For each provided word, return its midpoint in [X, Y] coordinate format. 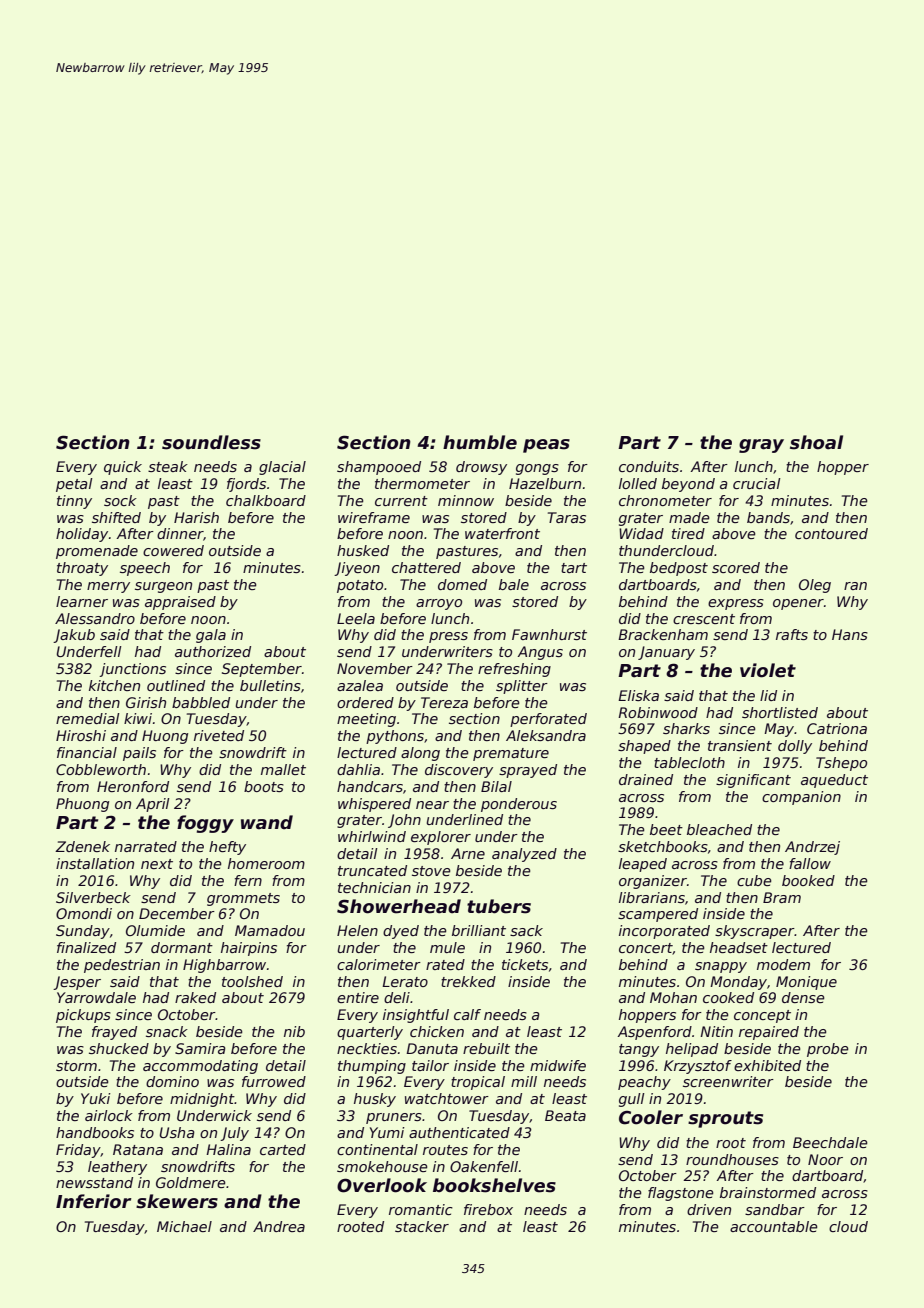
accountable [774, 1226]
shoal [816, 442]
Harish [196, 517]
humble [480, 442]
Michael [184, 1226]
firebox [488, 1209]
